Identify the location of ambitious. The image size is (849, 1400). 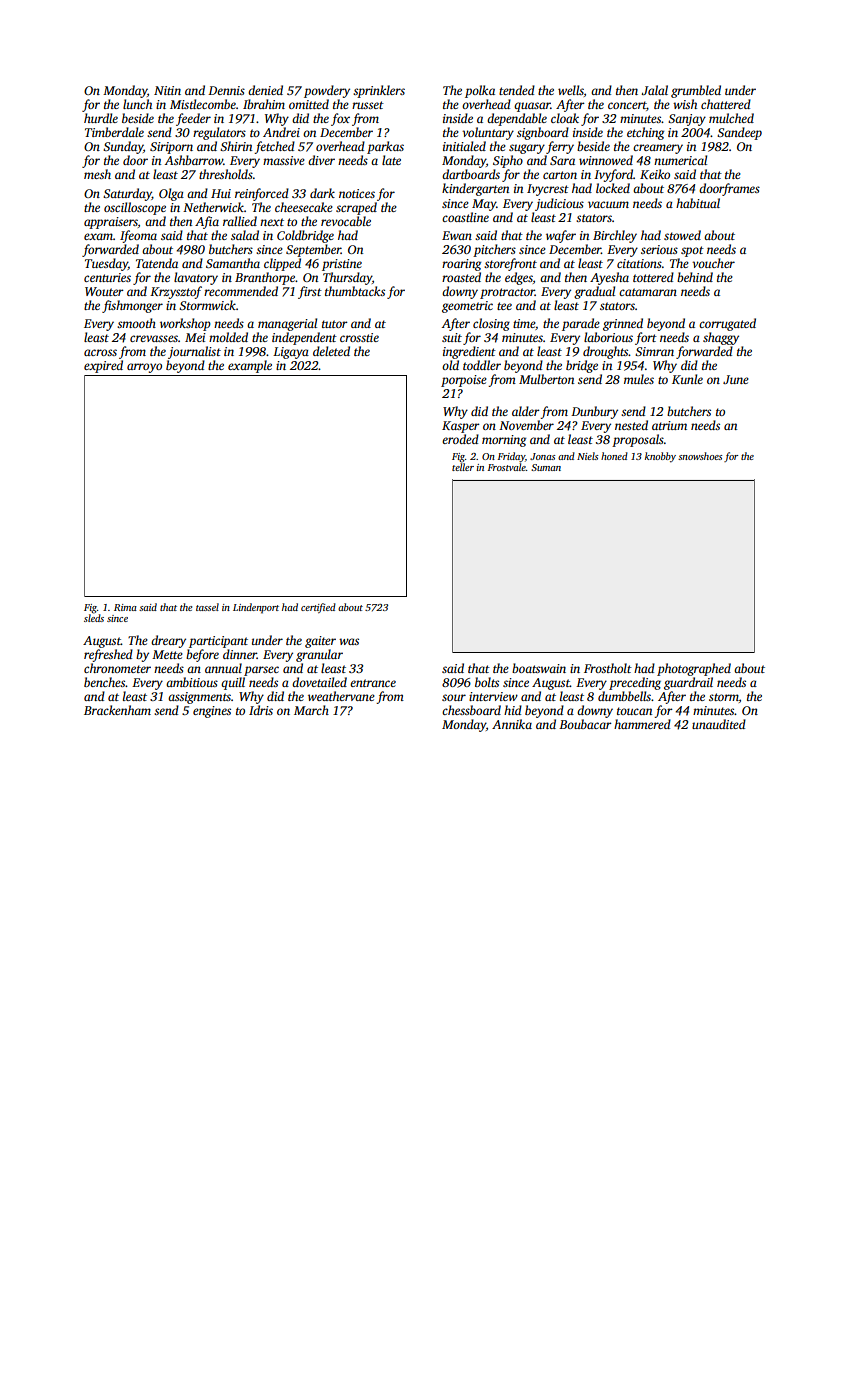
(192, 682).
